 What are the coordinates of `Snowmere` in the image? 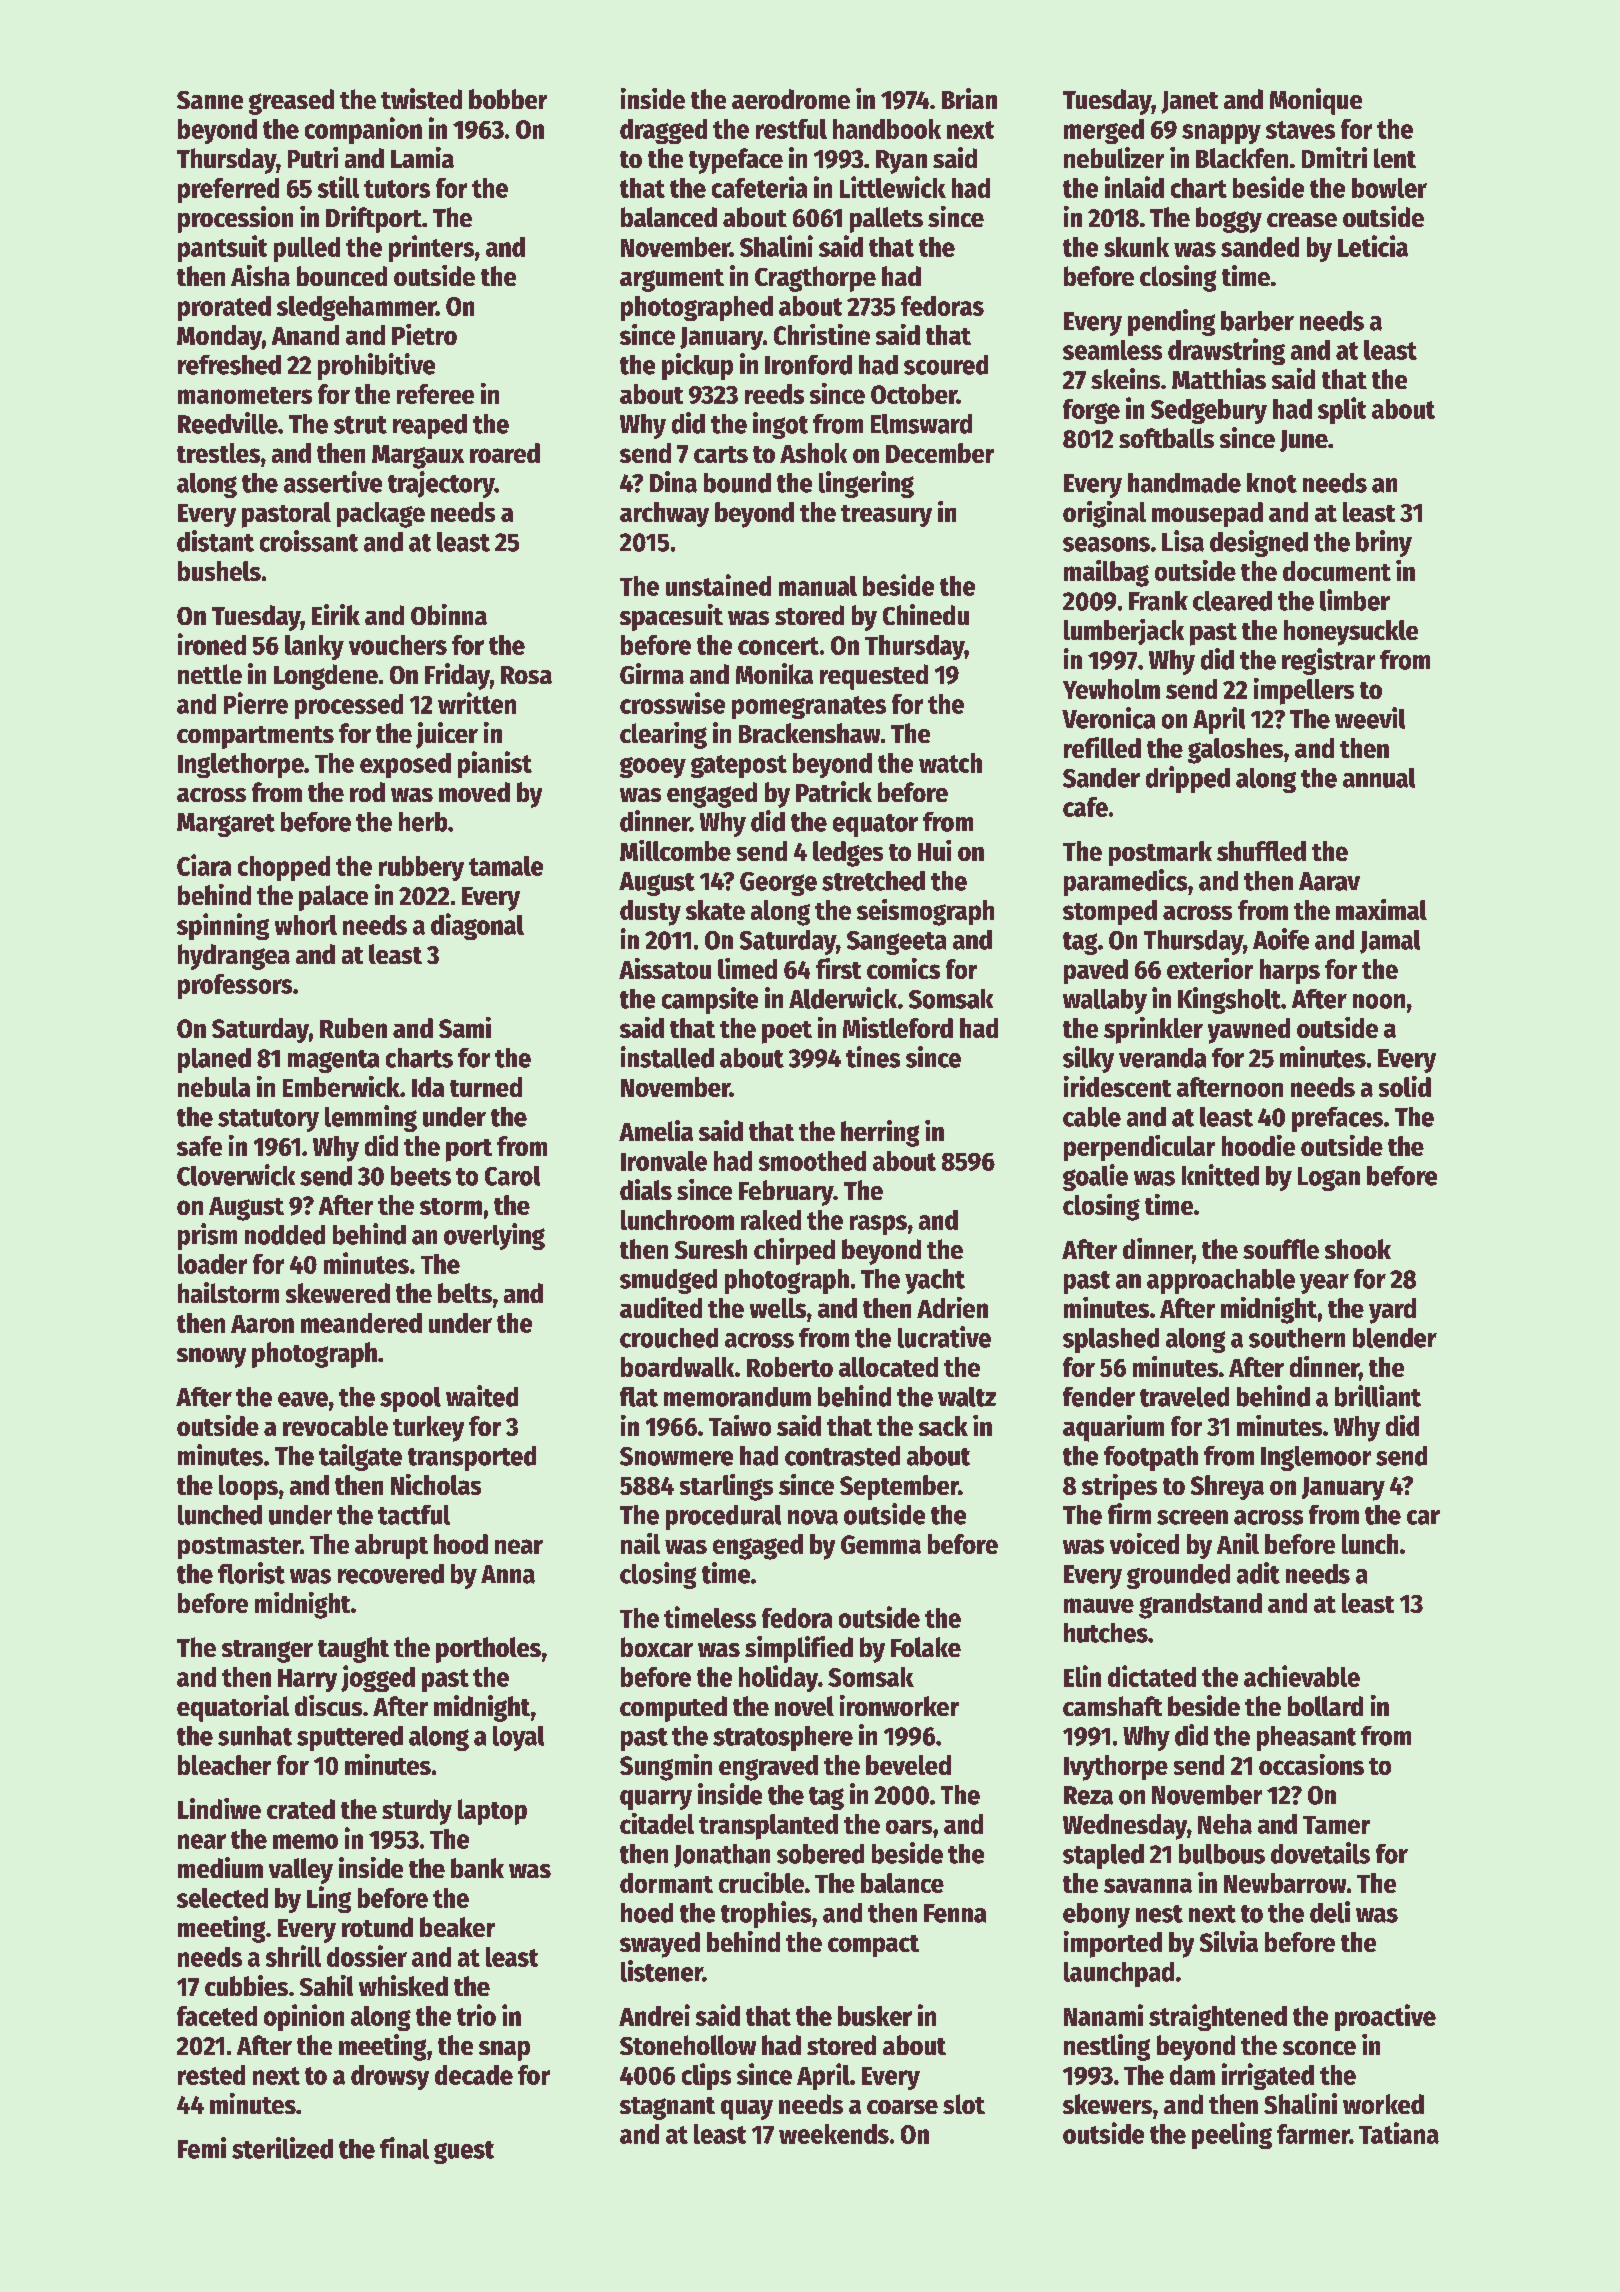 It's located at (676, 1456).
